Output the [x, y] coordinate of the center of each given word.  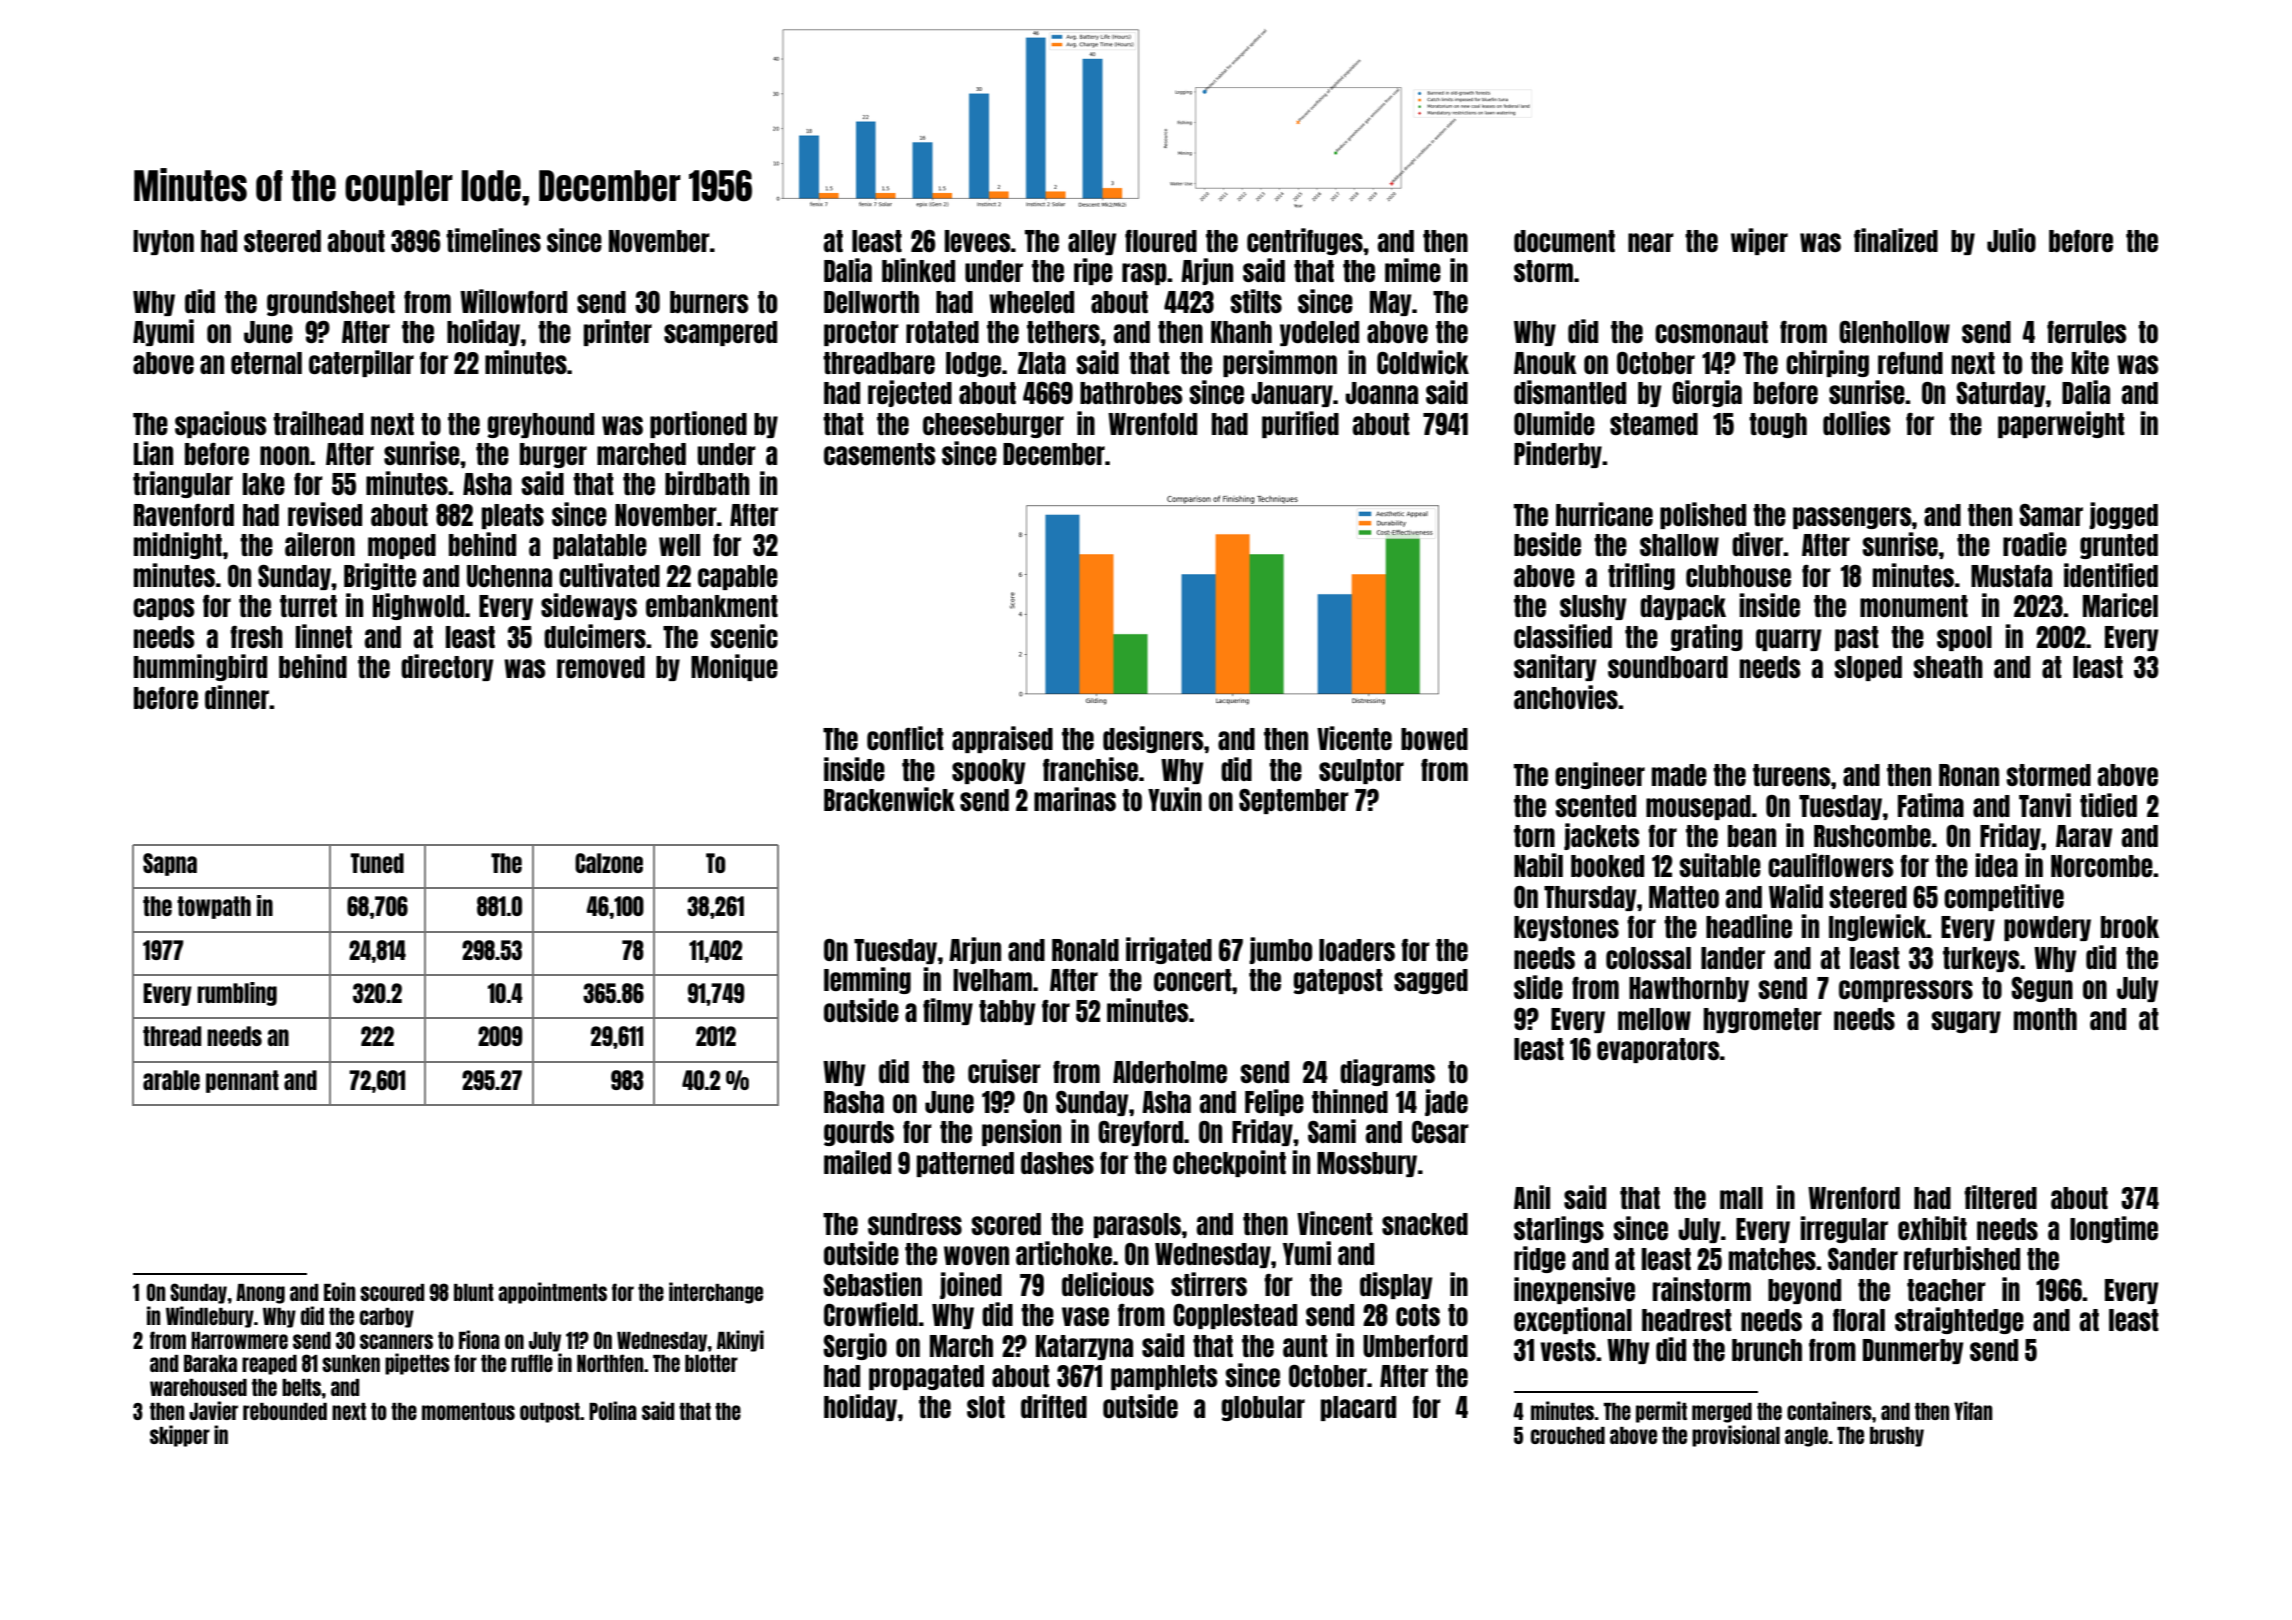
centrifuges [1305, 241]
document [1564, 241]
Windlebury [210, 1317]
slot [986, 1407]
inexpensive [1574, 1290]
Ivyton [163, 242]
